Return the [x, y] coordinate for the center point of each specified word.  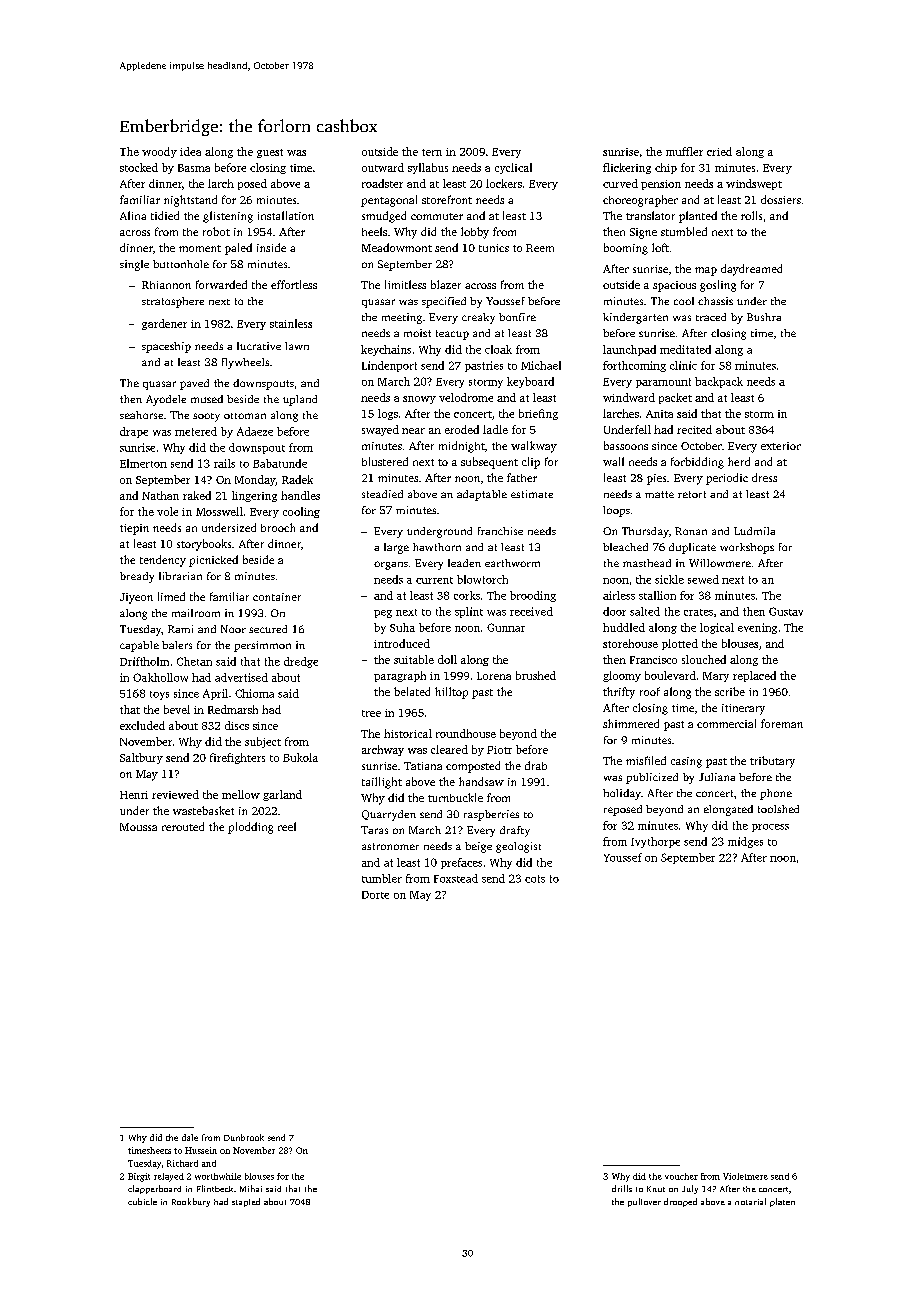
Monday [255, 480]
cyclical [513, 168]
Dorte [375, 895]
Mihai [251, 1188]
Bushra [764, 317]
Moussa [138, 827]
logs [388, 414]
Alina [133, 215]
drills [622, 1188]
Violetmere [745, 1176]
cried [719, 151]
